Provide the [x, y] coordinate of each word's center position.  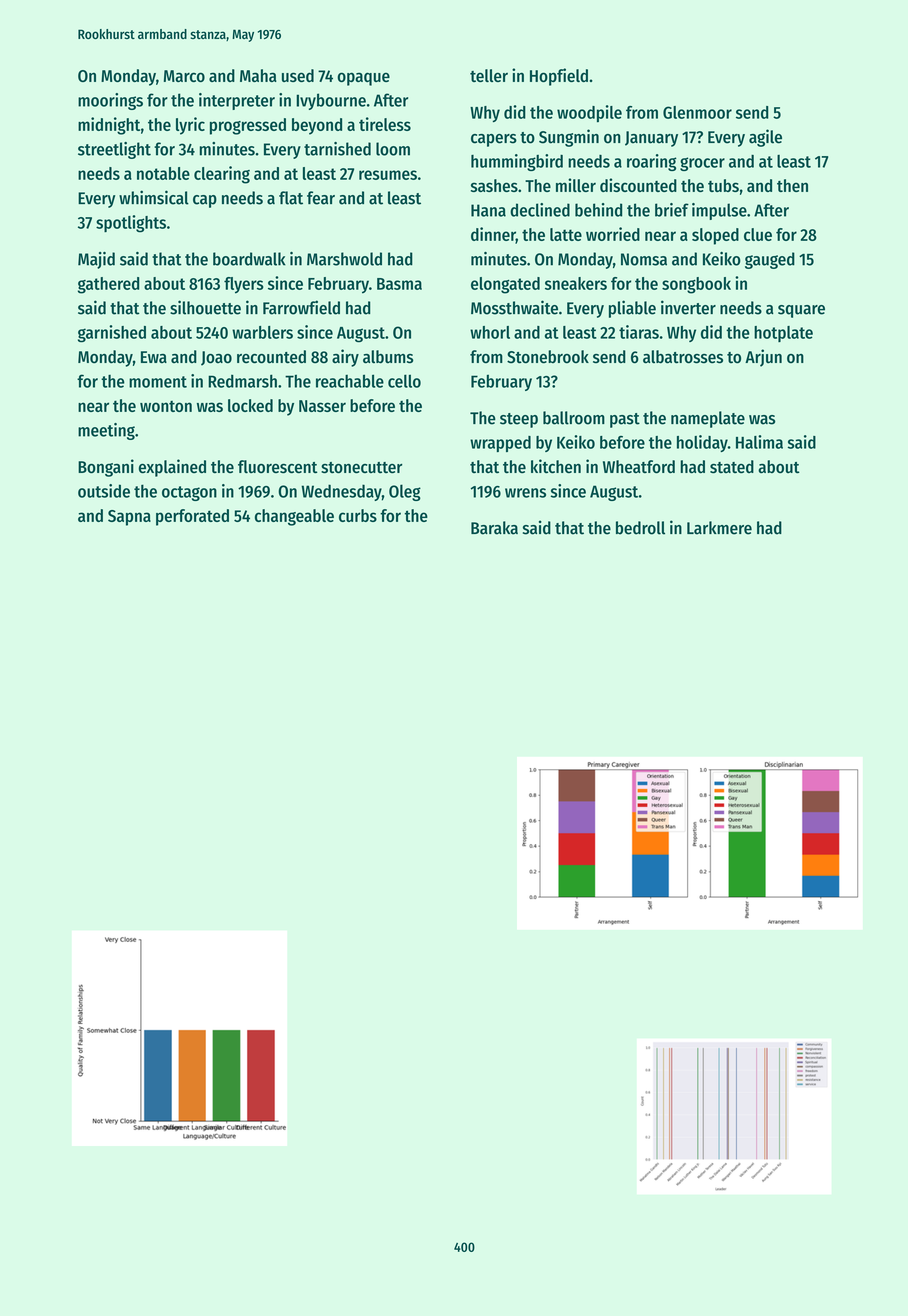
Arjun [763, 358]
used [298, 75]
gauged [770, 260]
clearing [222, 175]
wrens [525, 493]
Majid [96, 260]
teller [489, 75]
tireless [385, 124]
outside [104, 491]
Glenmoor [697, 112]
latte [566, 234]
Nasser [322, 406]
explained [172, 468]
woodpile [589, 114]
